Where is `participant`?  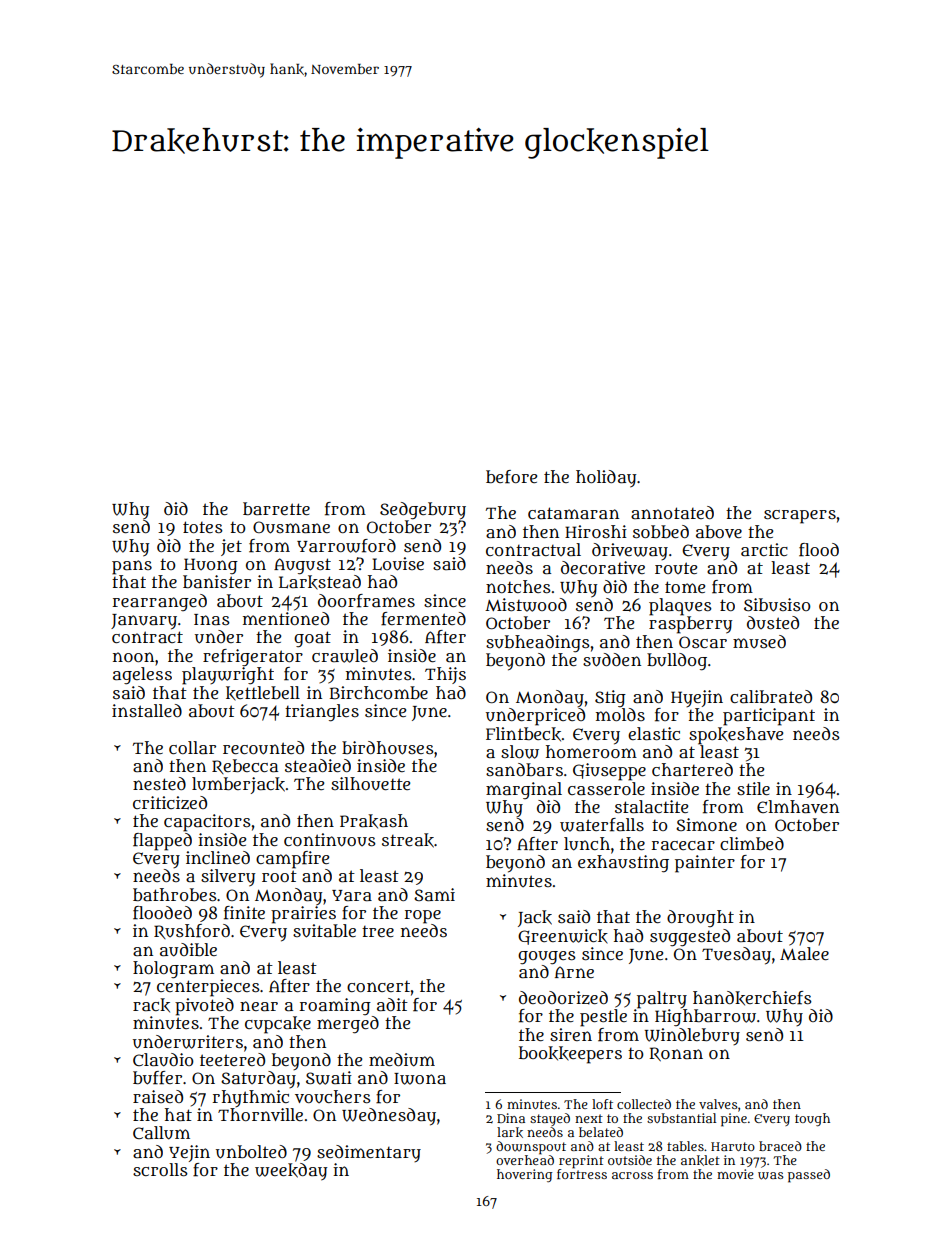
participant is located at coordinates (769, 717).
